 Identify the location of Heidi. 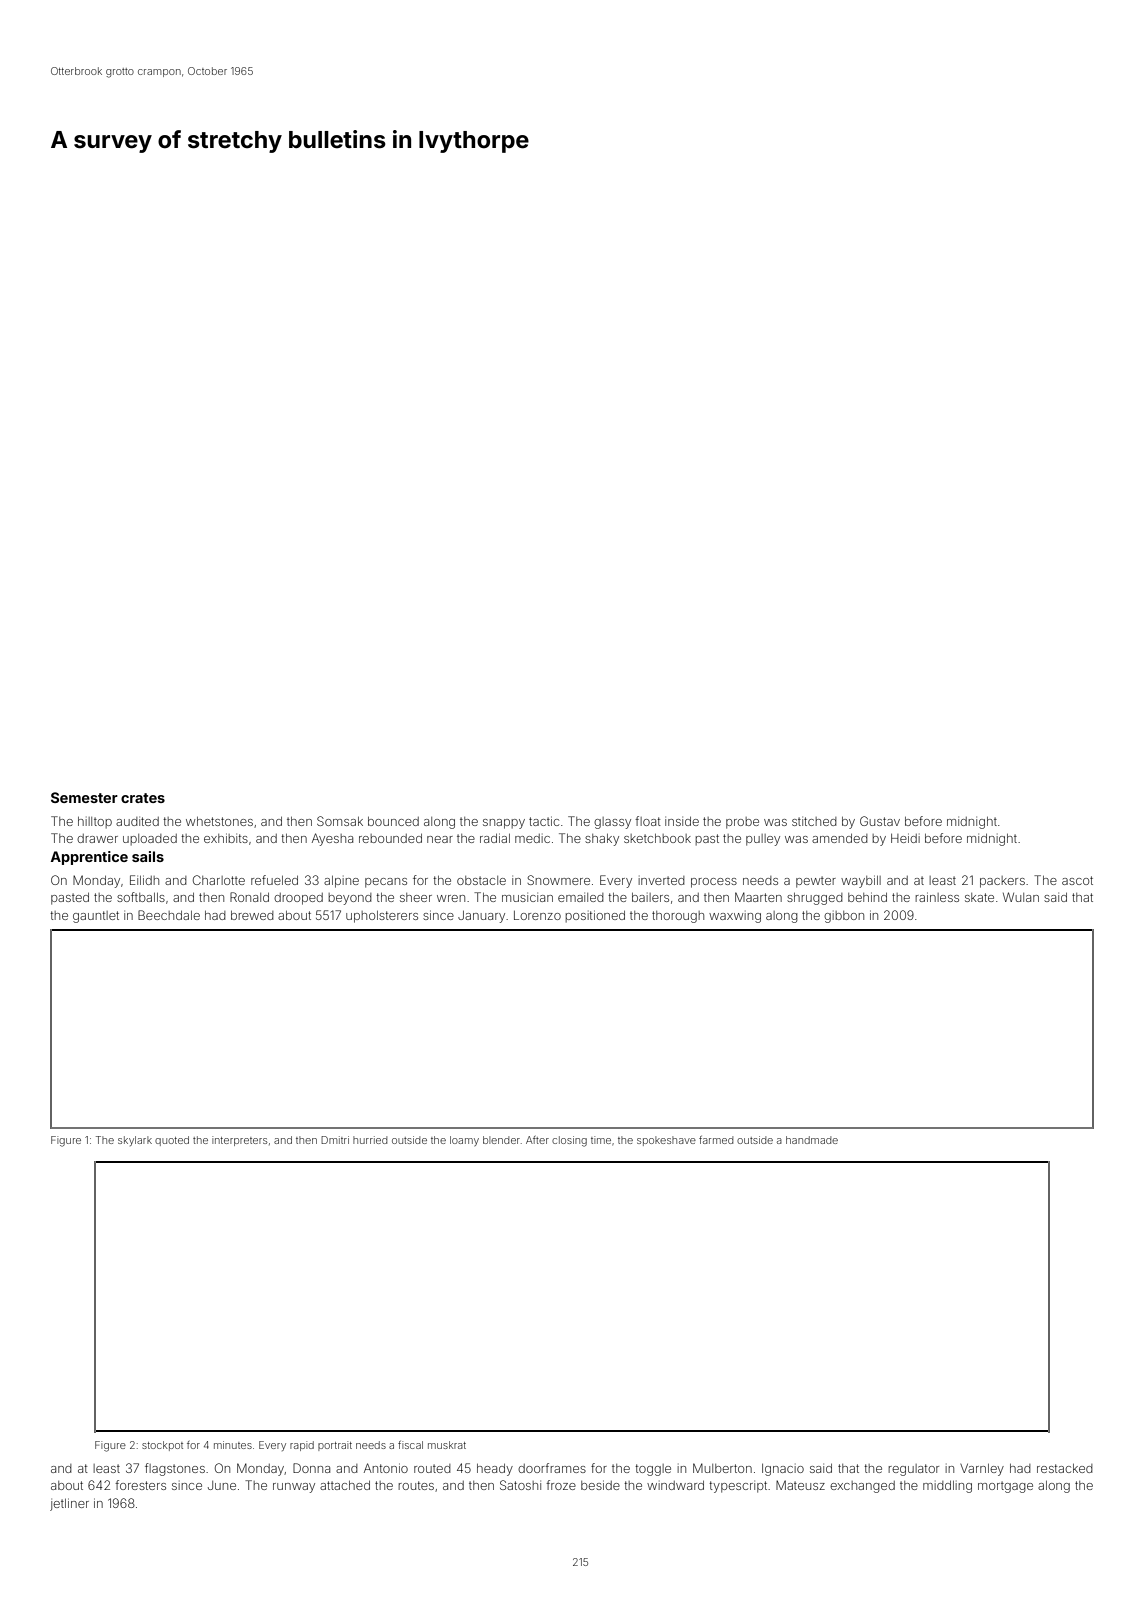
(905, 838).
